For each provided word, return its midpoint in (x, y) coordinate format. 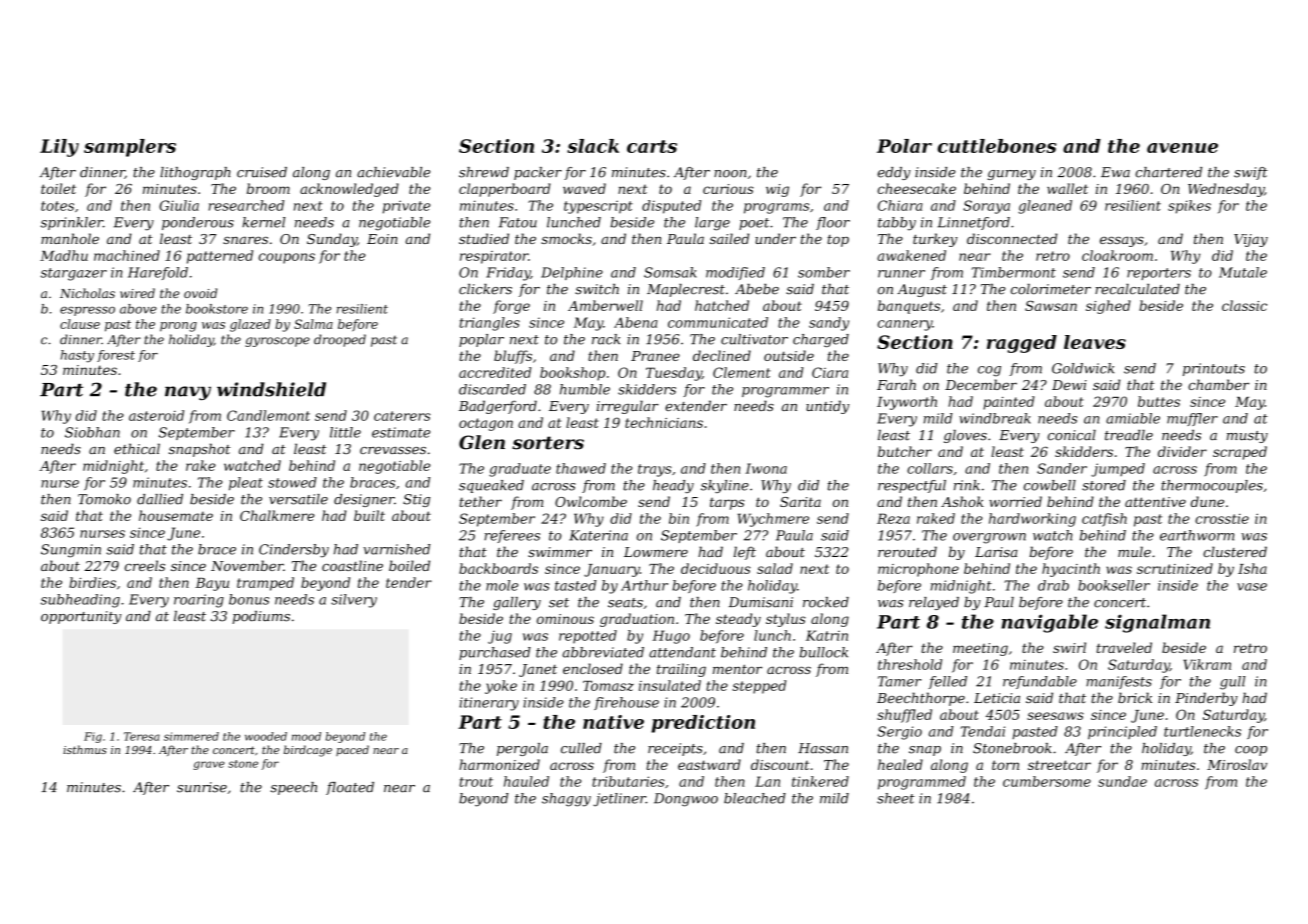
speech (293, 788)
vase (1252, 587)
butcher (905, 451)
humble (585, 389)
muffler (1192, 419)
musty (1247, 437)
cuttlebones (997, 146)
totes (57, 206)
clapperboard (505, 190)
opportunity (81, 617)
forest (116, 356)
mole (502, 585)
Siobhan (92, 432)
